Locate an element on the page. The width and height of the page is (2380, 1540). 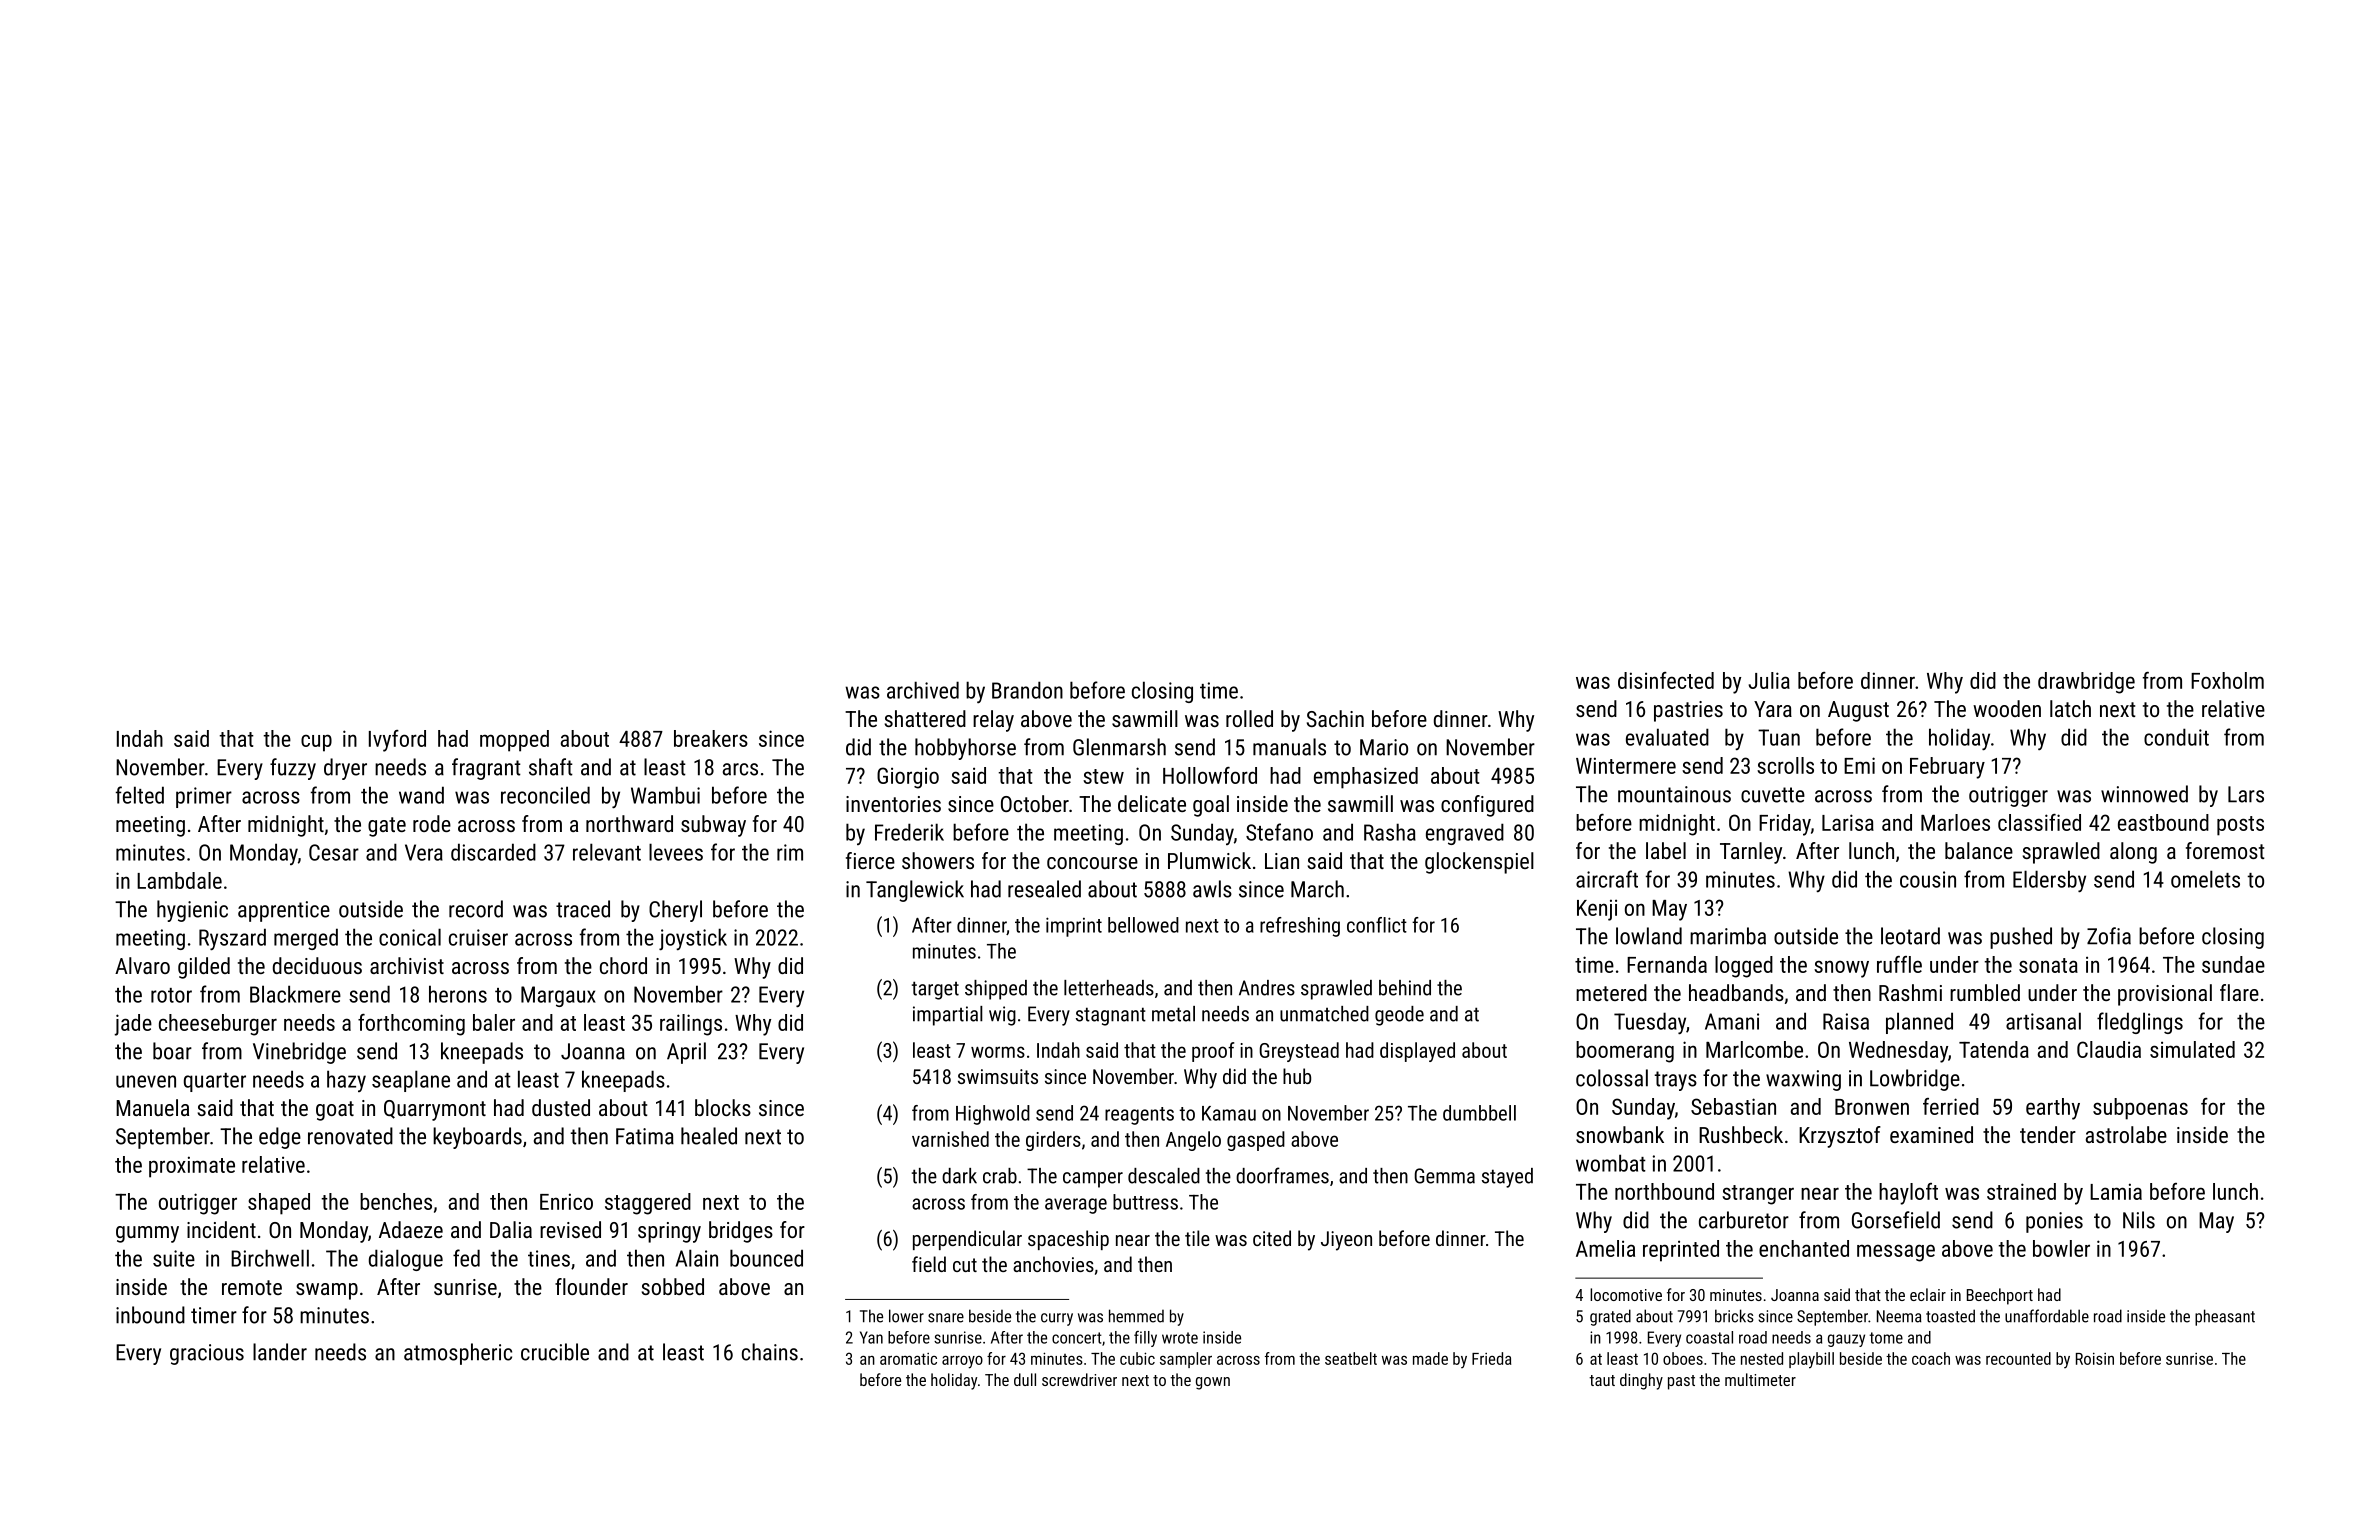
Giorgio is located at coordinates (908, 778).
